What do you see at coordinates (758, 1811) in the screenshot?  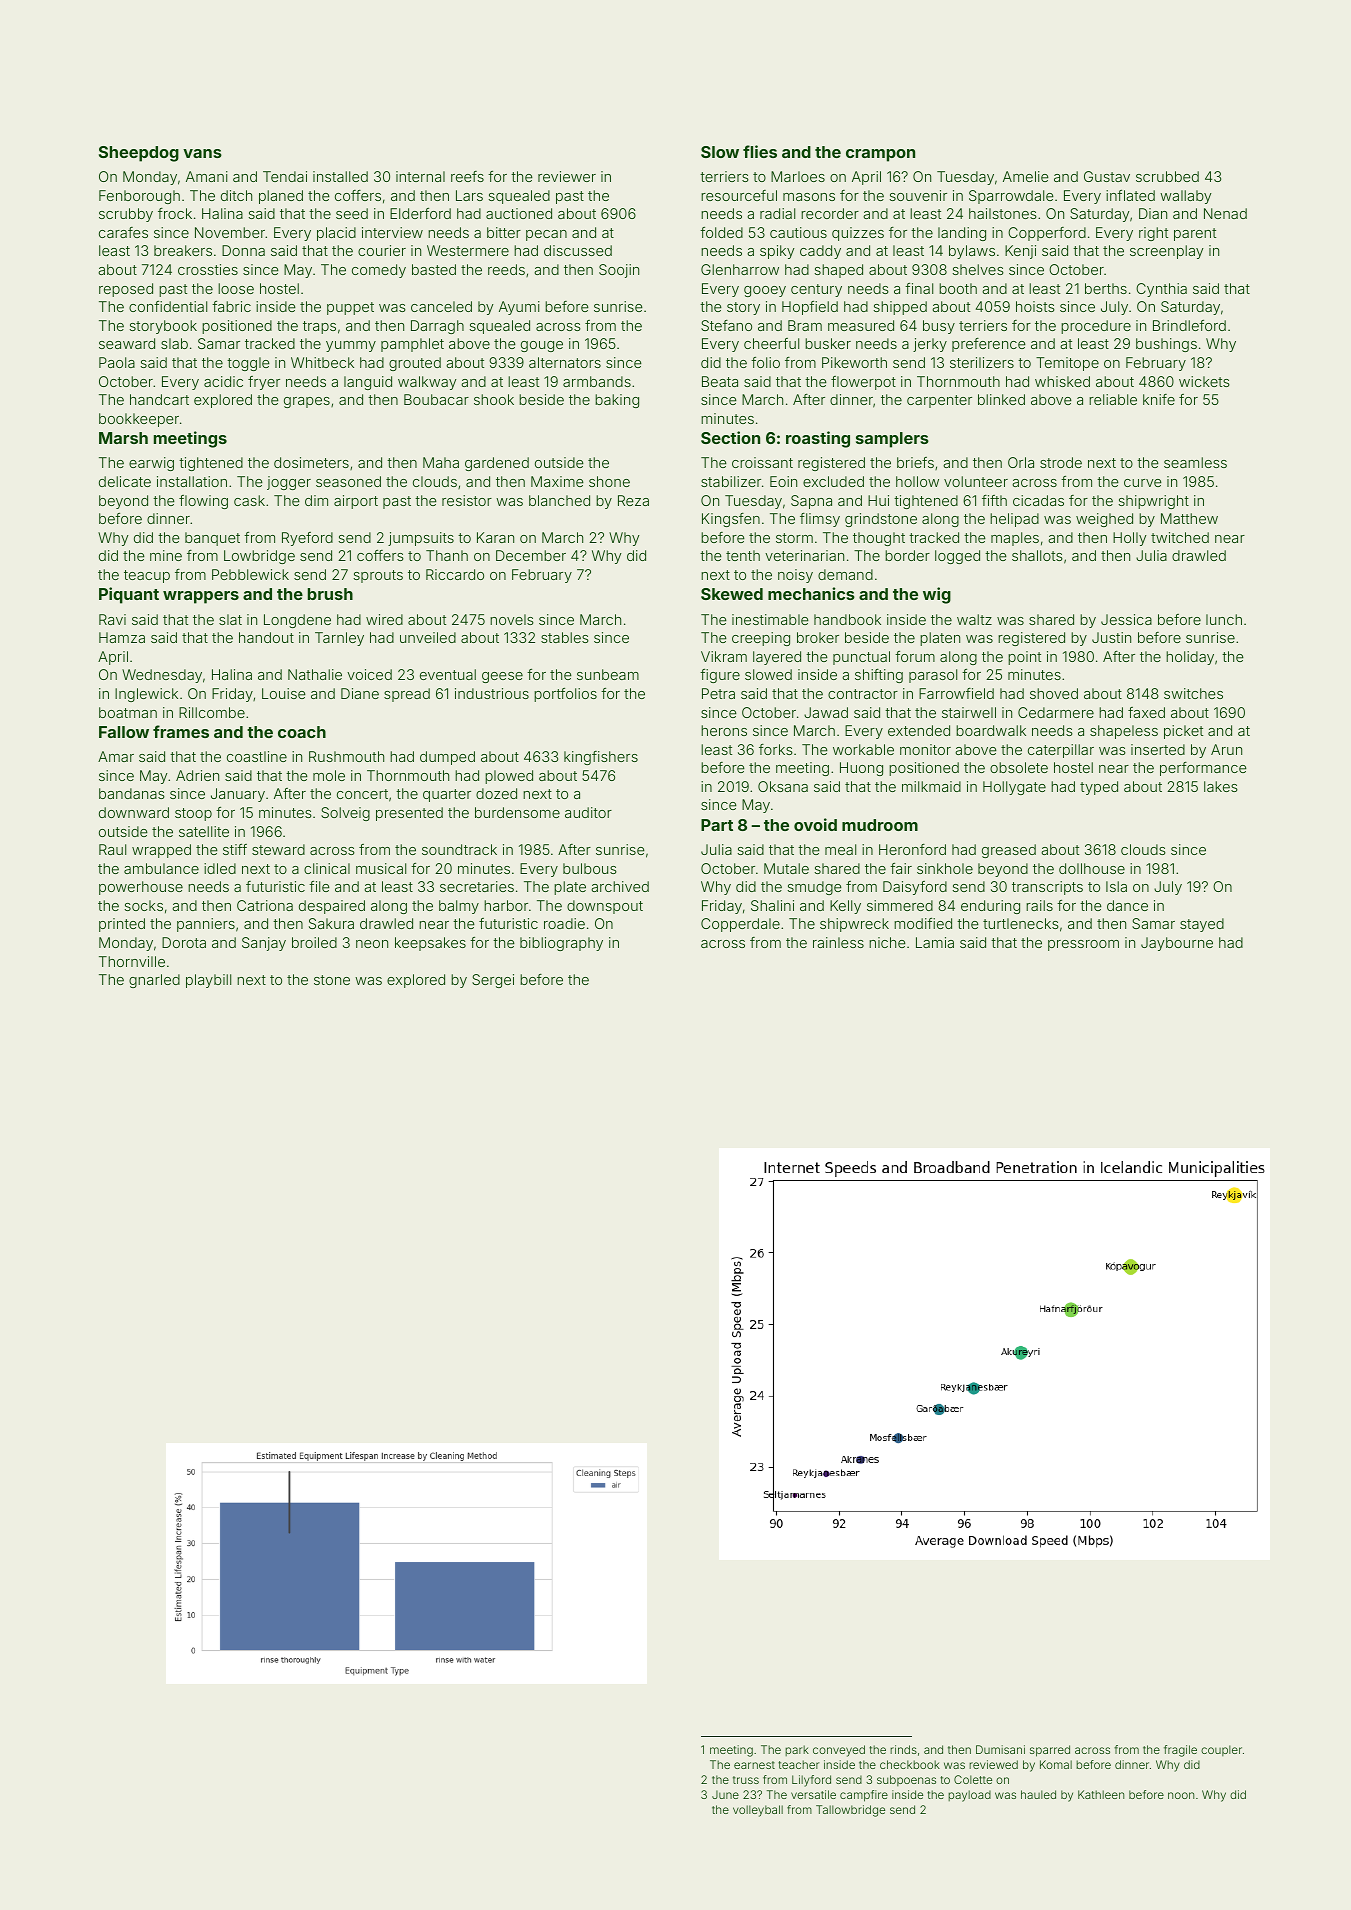 I see `volleyball` at bounding box center [758, 1811].
